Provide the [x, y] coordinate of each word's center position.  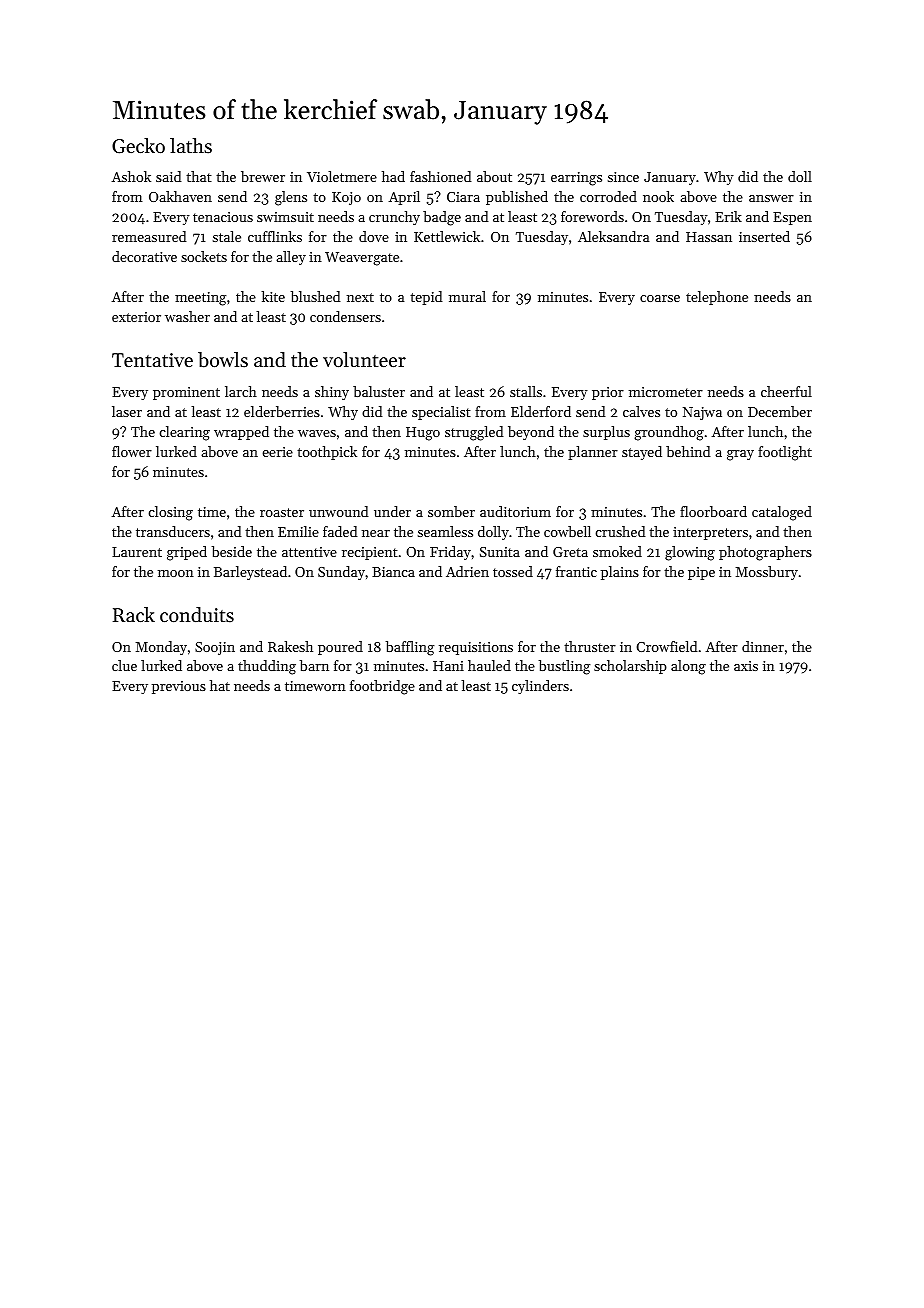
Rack [134, 615]
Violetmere [342, 176]
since [623, 177]
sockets [204, 256]
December [780, 411]
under [392, 511]
